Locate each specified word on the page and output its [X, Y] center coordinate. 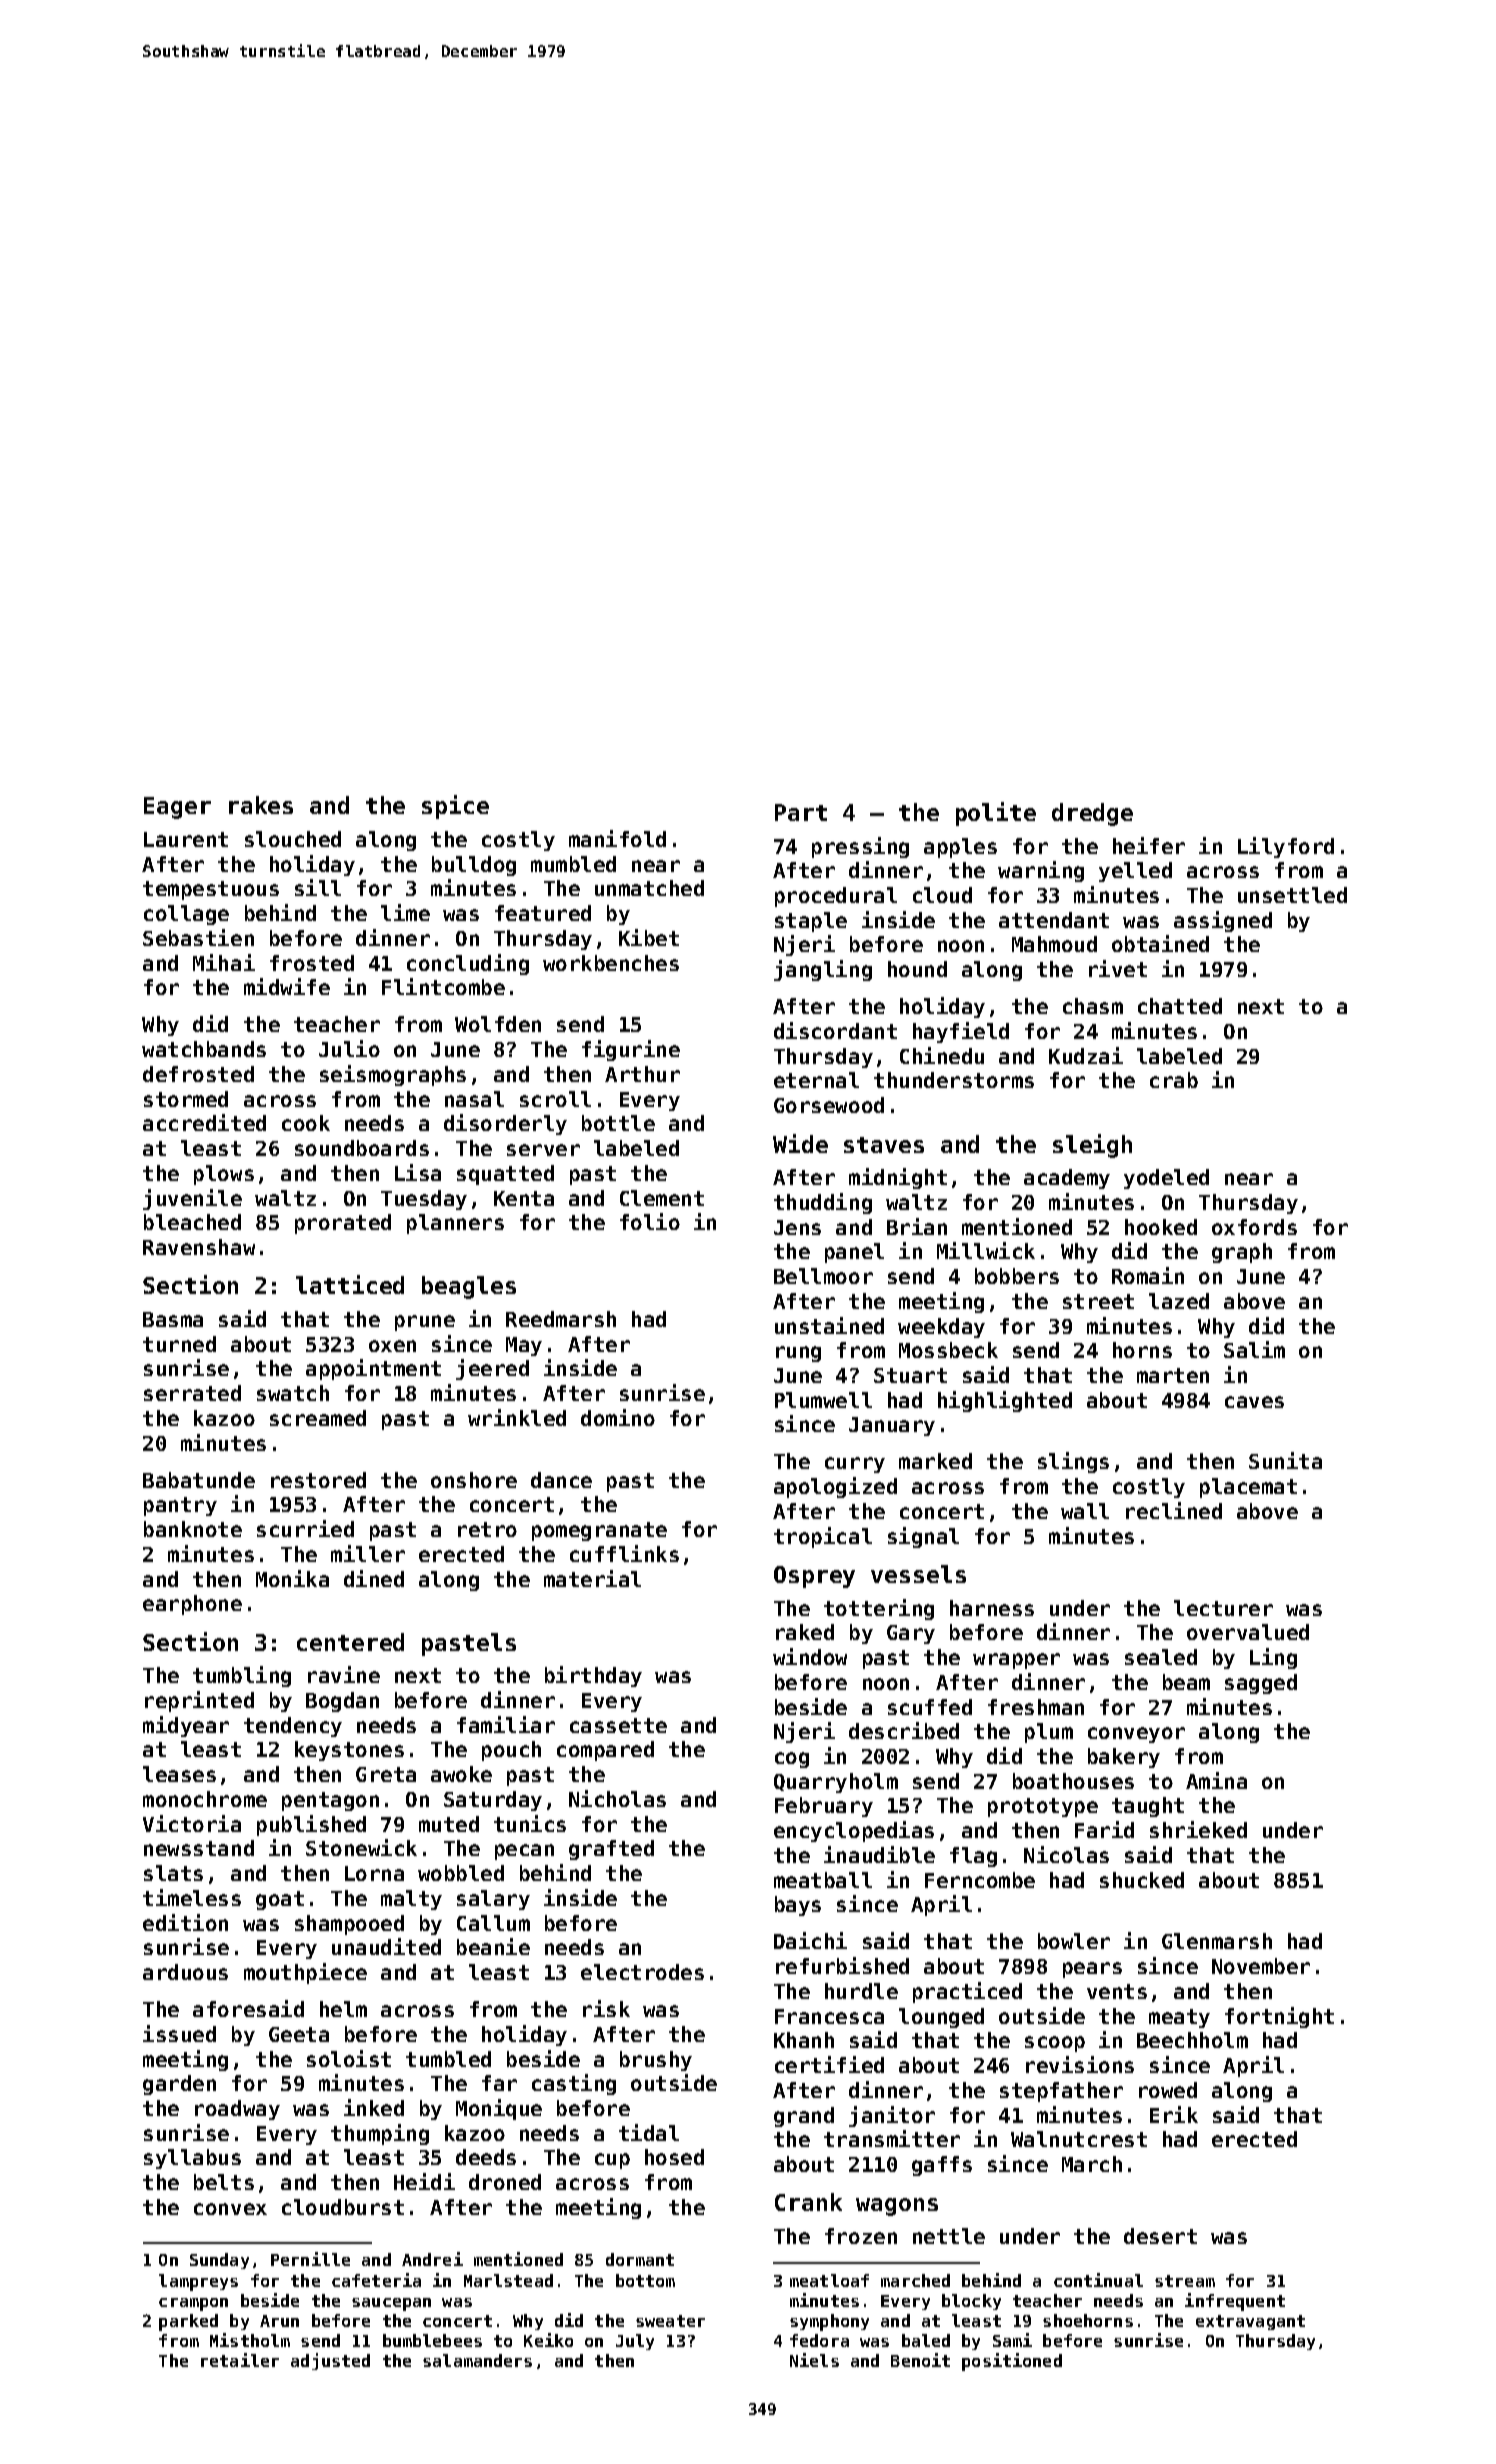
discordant [835, 1030]
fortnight [1279, 2017]
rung [798, 1354]
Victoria [192, 1823]
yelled [1135, 872]
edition [185, 1922]
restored [318, 1480]
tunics [530, 1823]
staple [811, 922]
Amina [1216, 1780]
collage [186, 915]
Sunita [1285, 1460]
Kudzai [1086, 1055]
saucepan [391, 2304]
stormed [186, 1099]
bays [798, 1906]
